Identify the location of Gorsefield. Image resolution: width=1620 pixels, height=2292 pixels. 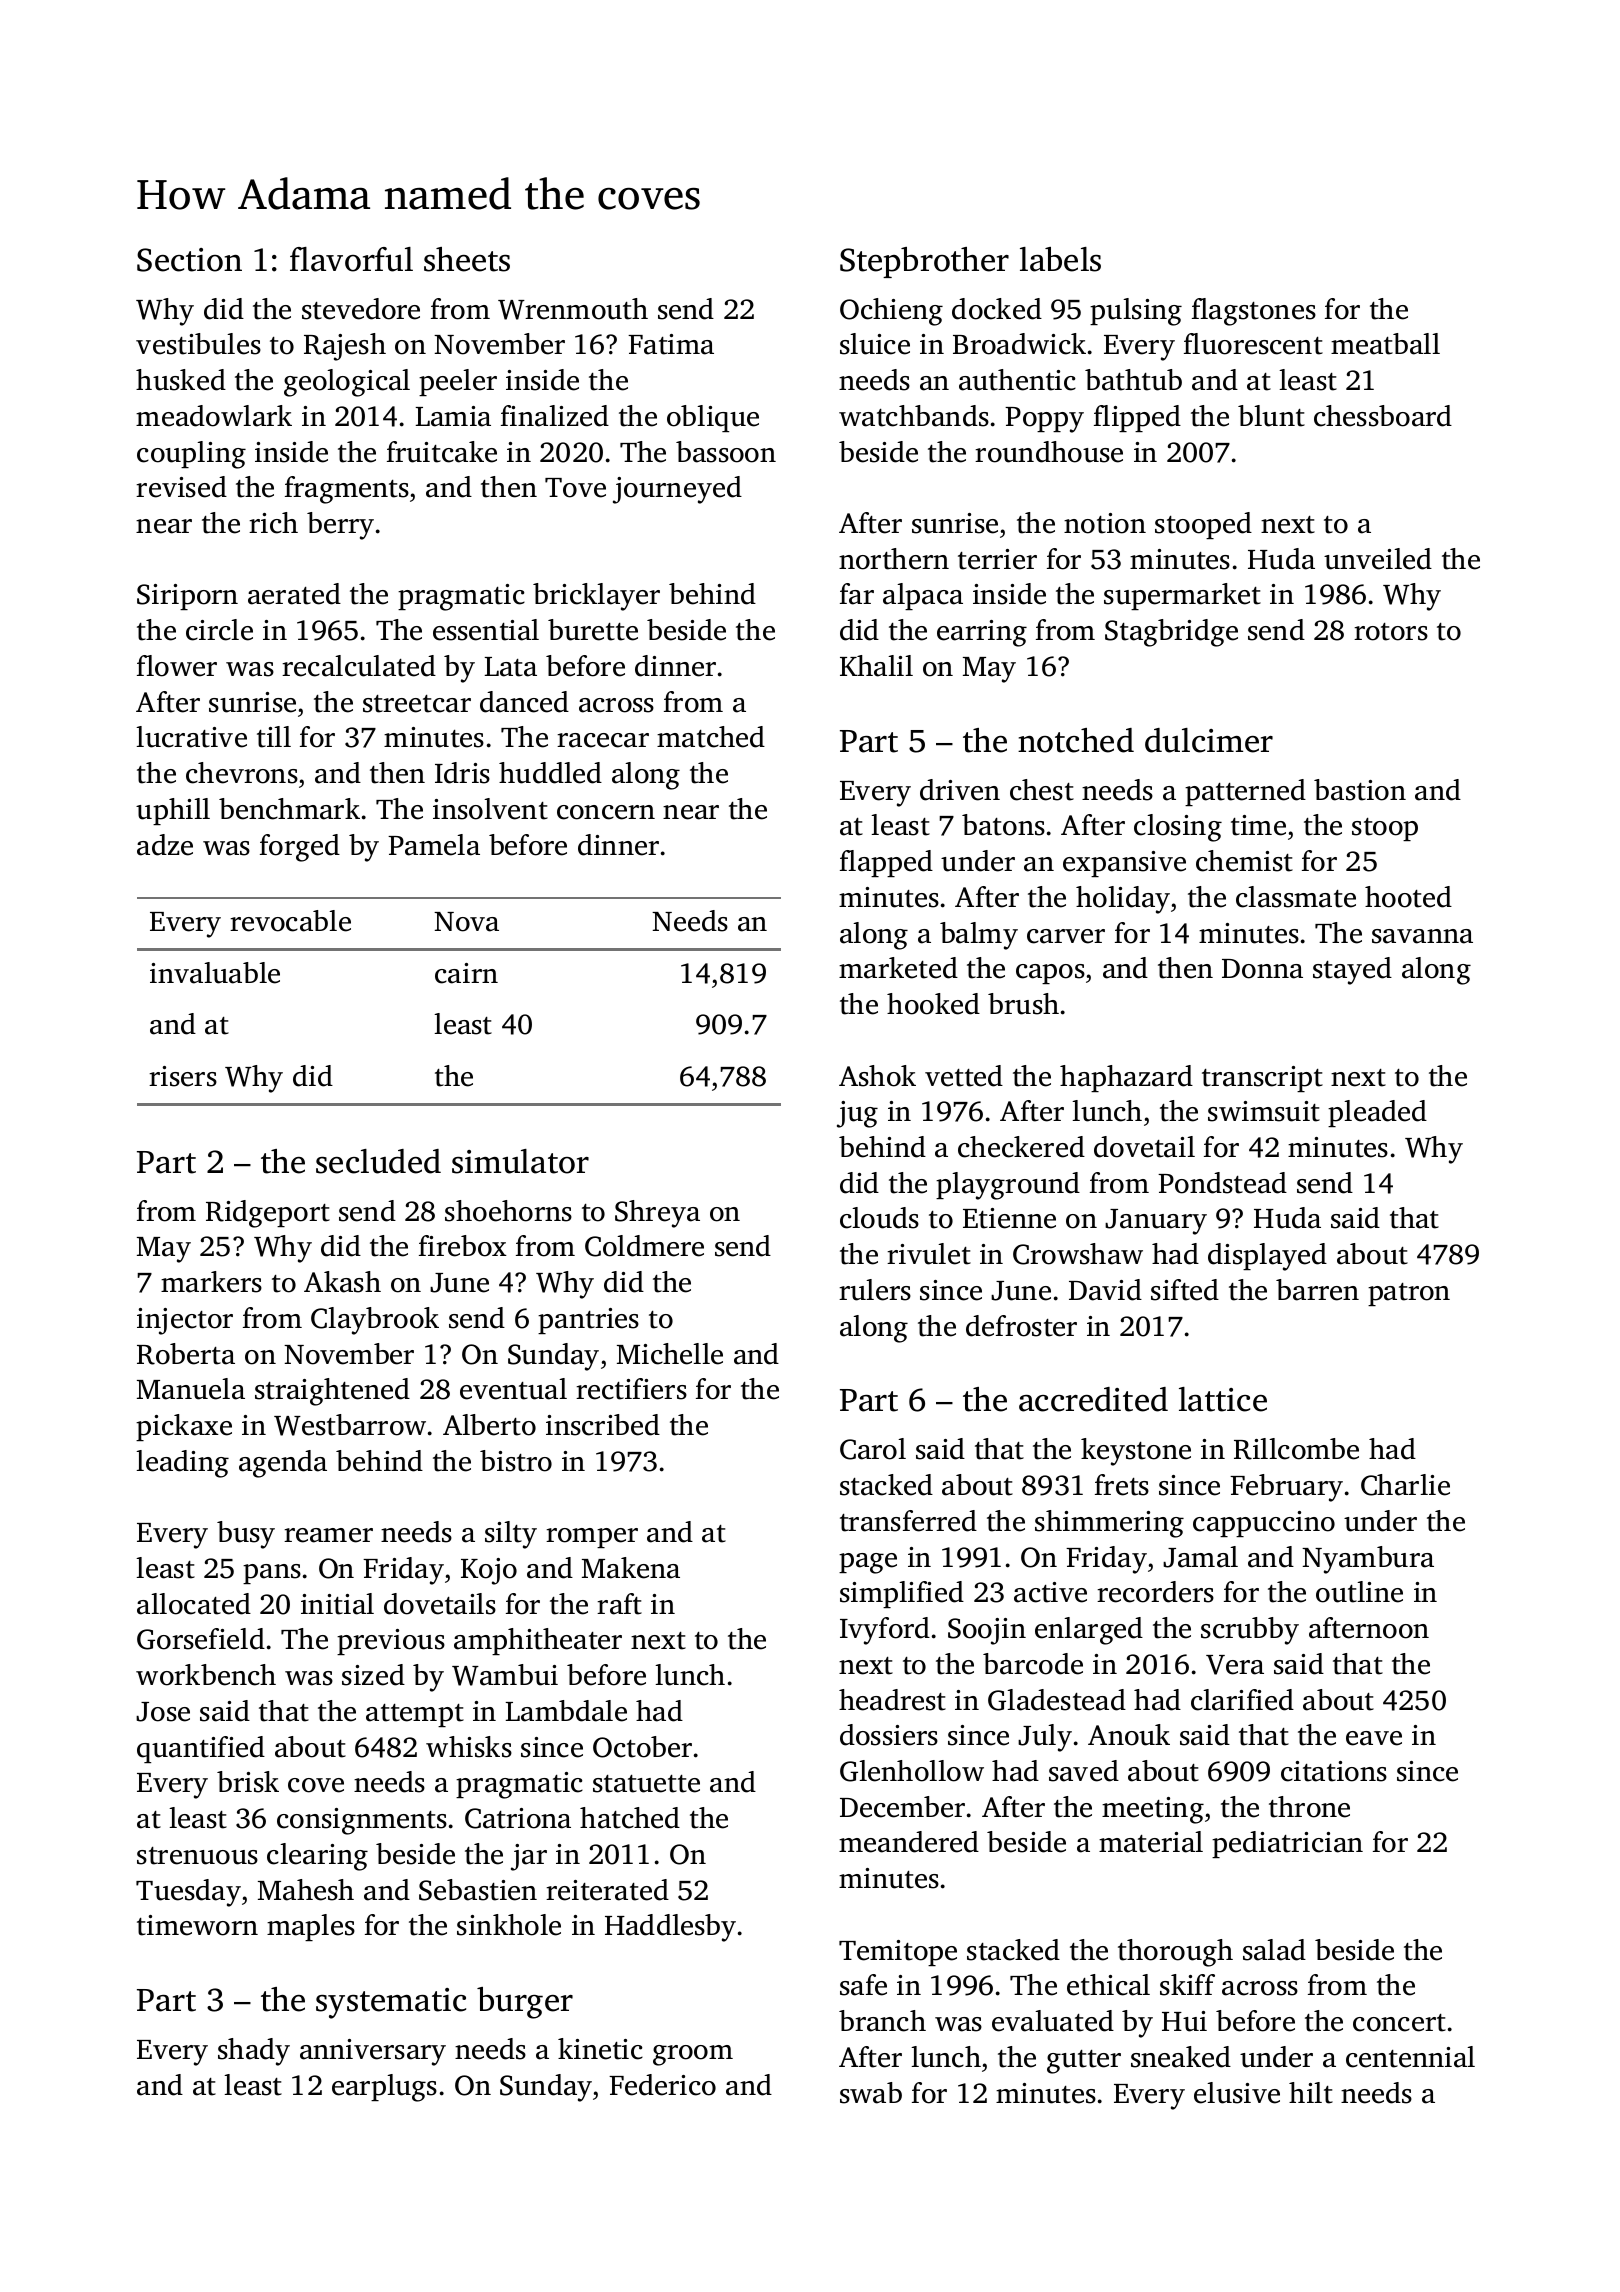
(201, 1639).
